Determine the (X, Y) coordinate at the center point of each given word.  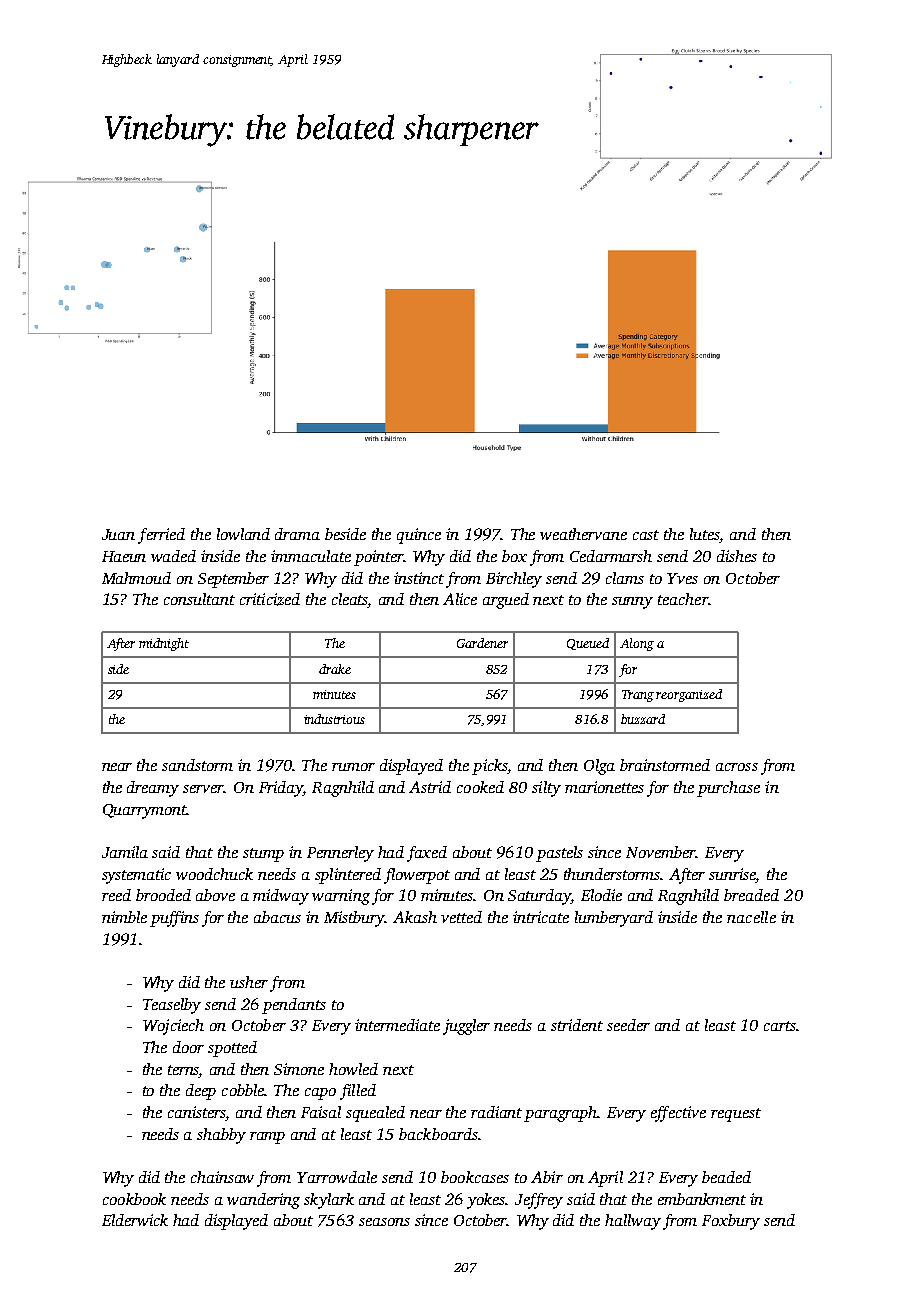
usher (249, 982)
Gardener (482, 643)
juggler (466, 1027)
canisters (197, 1113)
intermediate (397, 1025)
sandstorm (197, 765)
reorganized (689, 695)
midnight (164, 644)
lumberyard (614, 919)
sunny (632, 603)
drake (335, 669)
